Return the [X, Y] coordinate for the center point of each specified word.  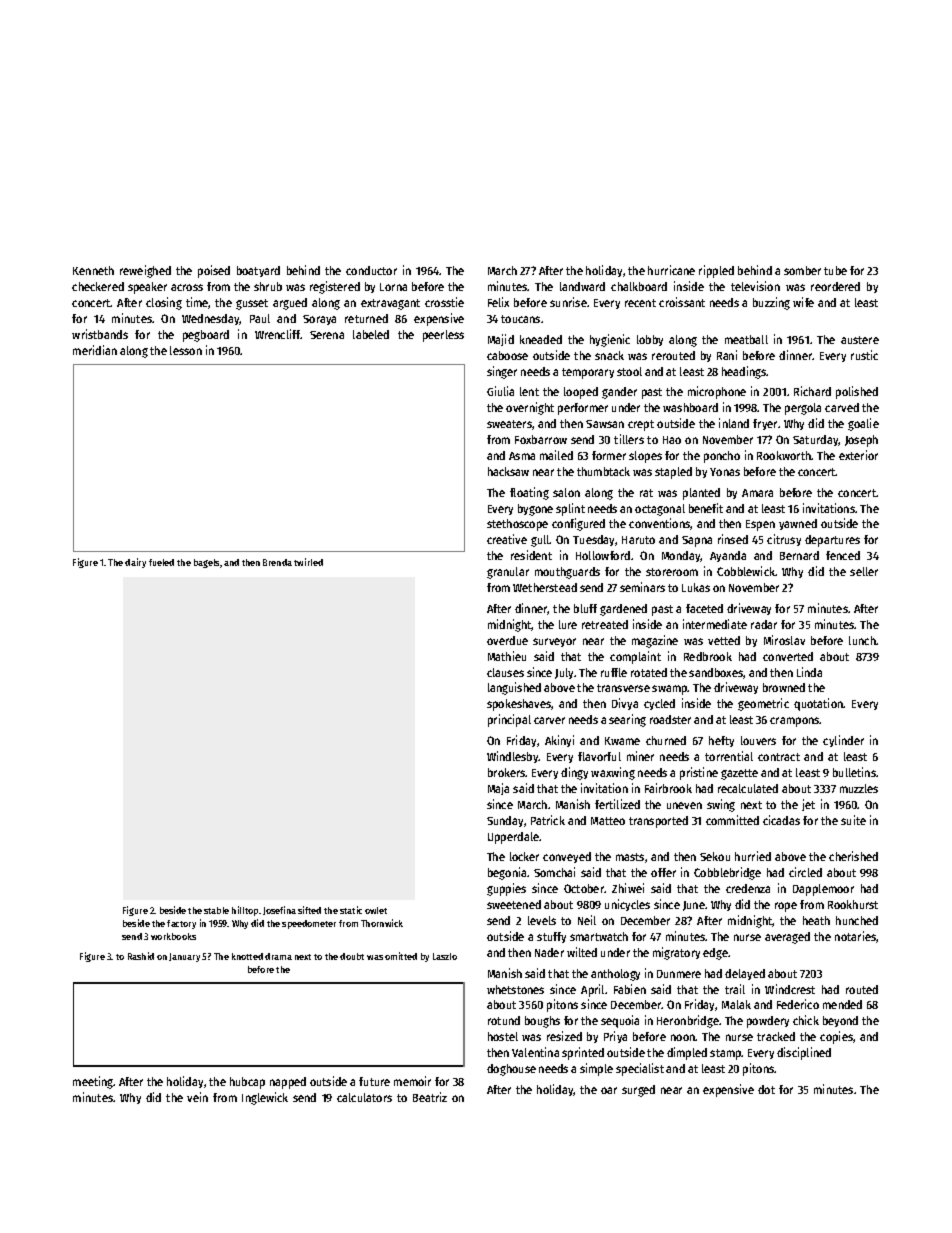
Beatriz [430, 1097]
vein [197, 1097]
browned [784, 687]
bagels [206, 563]
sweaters [509, 424]
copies [836, 1037]
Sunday [505, 821]
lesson [186, 350]
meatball [746, 339]
